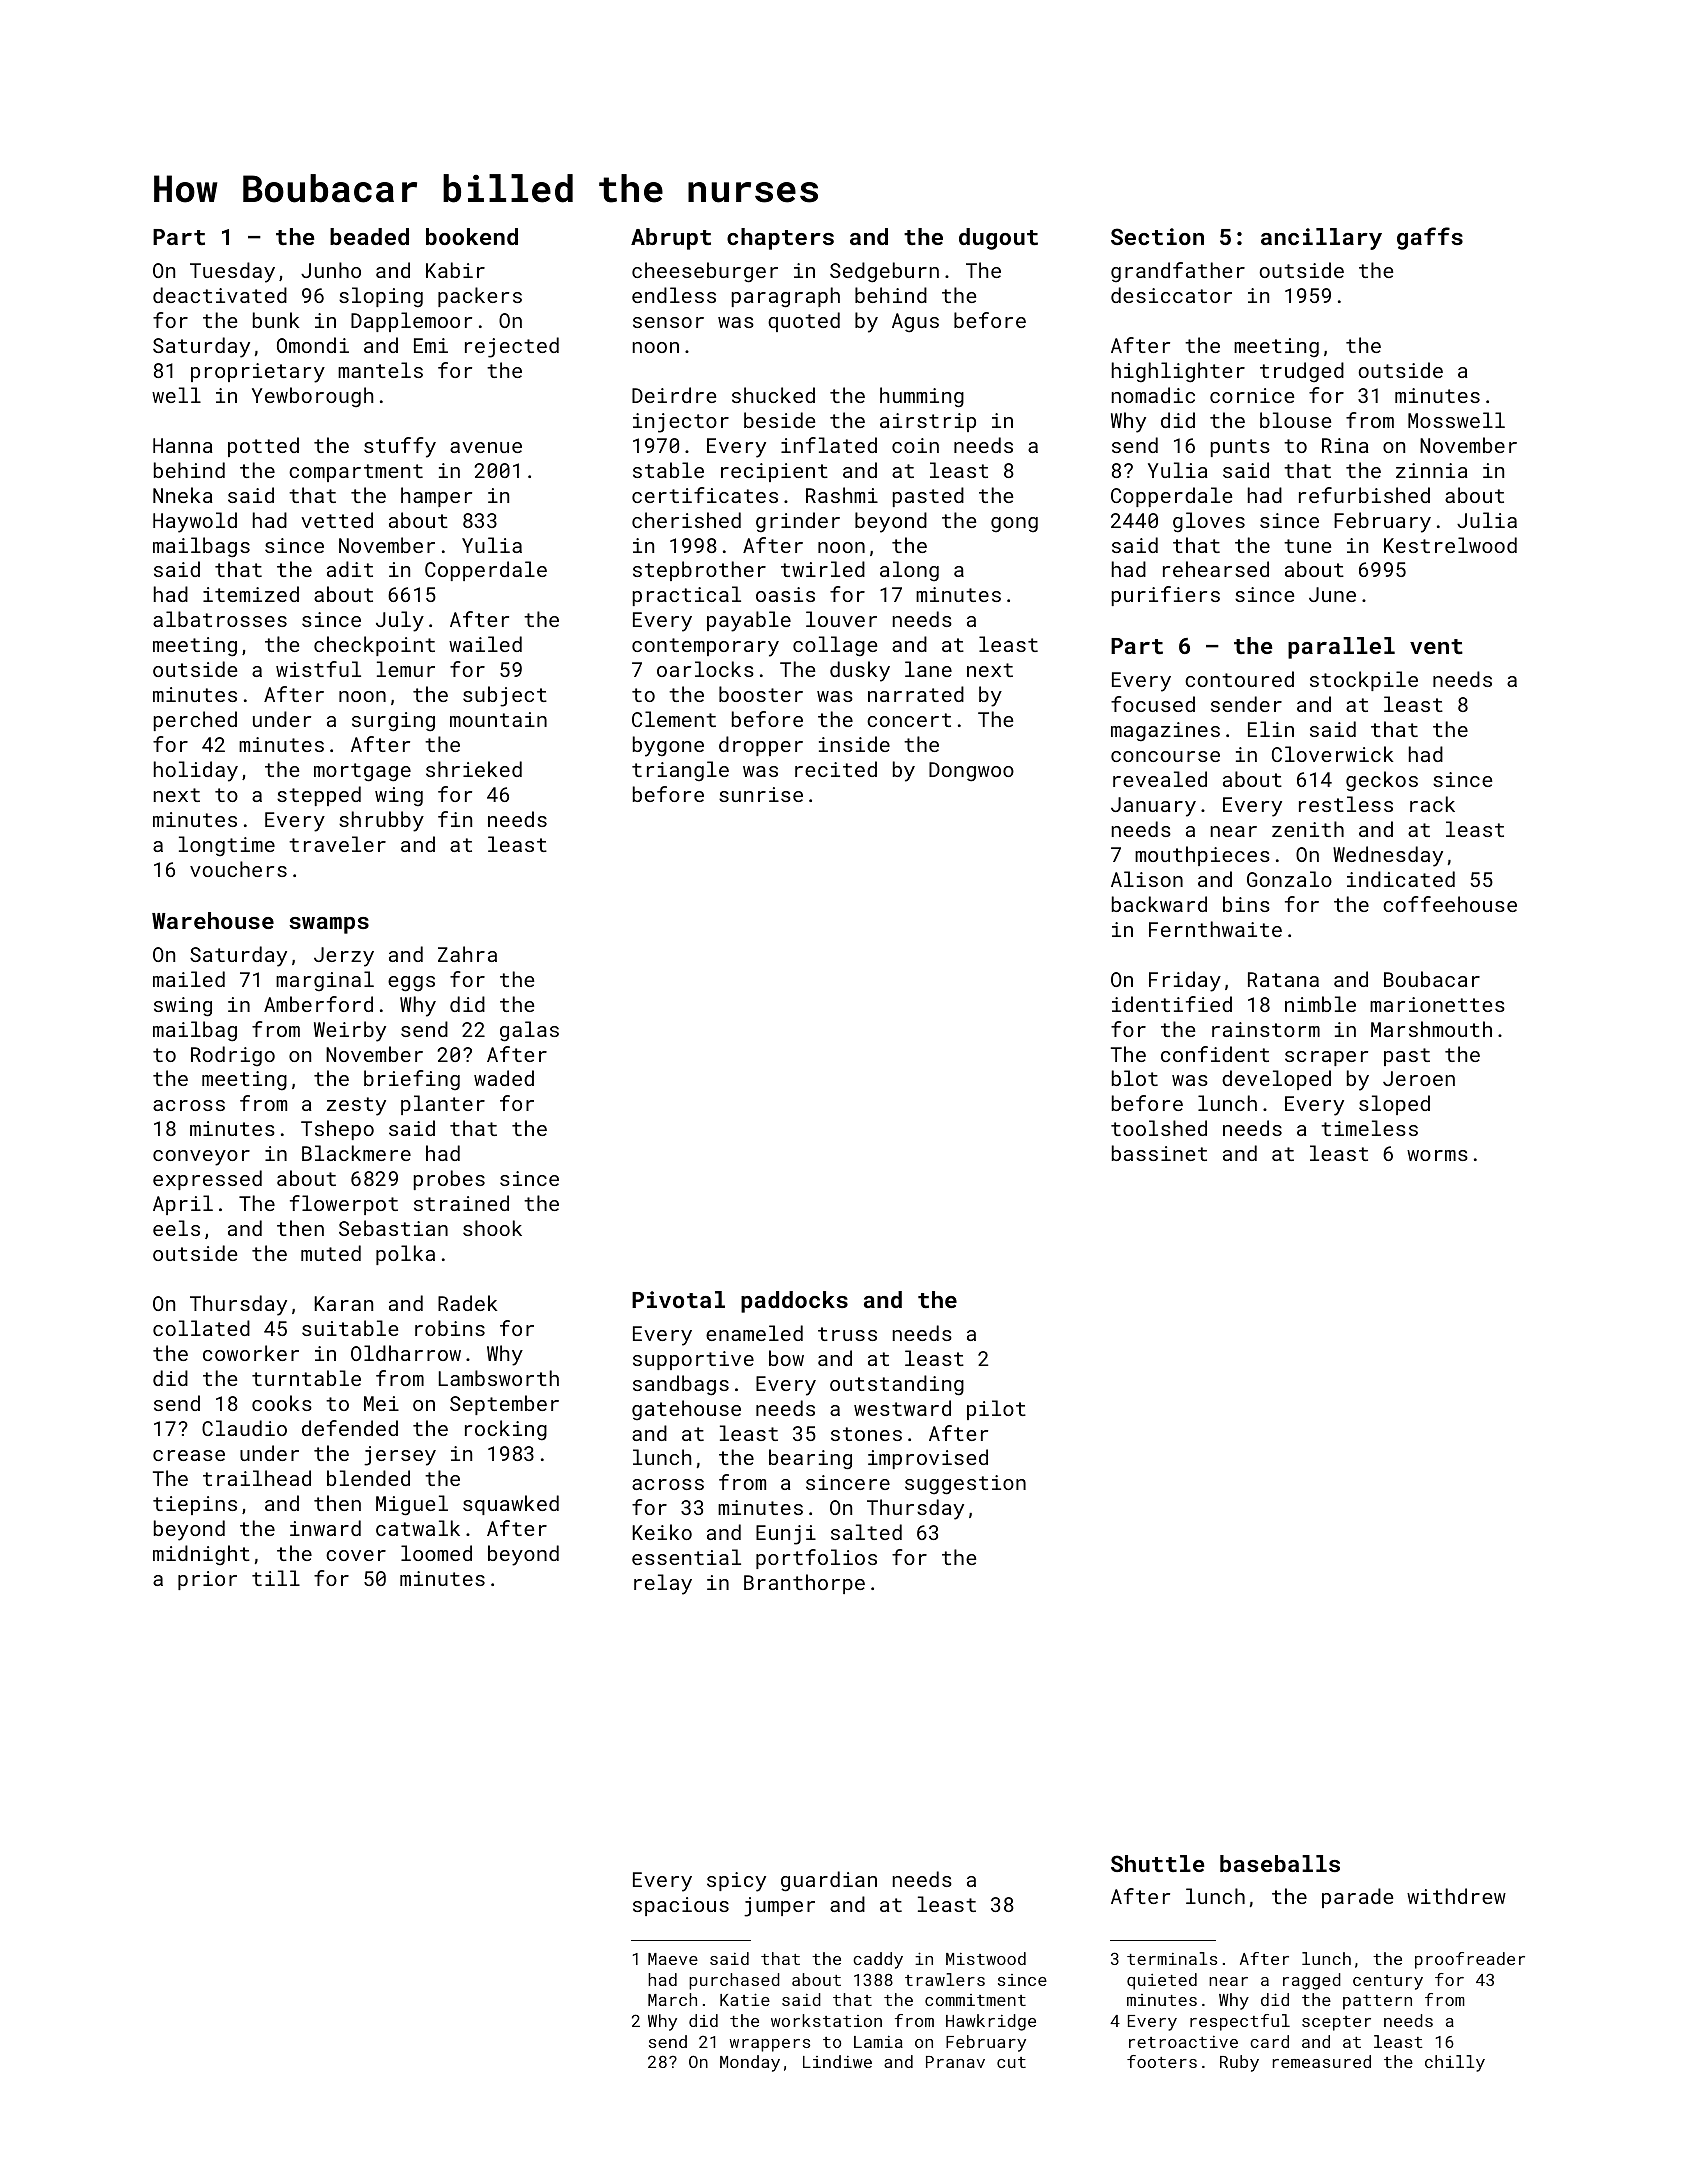 This page has width=1683, height=2178. Describe the element at coordinates (998, 239) in the page. I see `dugout` at that location.
